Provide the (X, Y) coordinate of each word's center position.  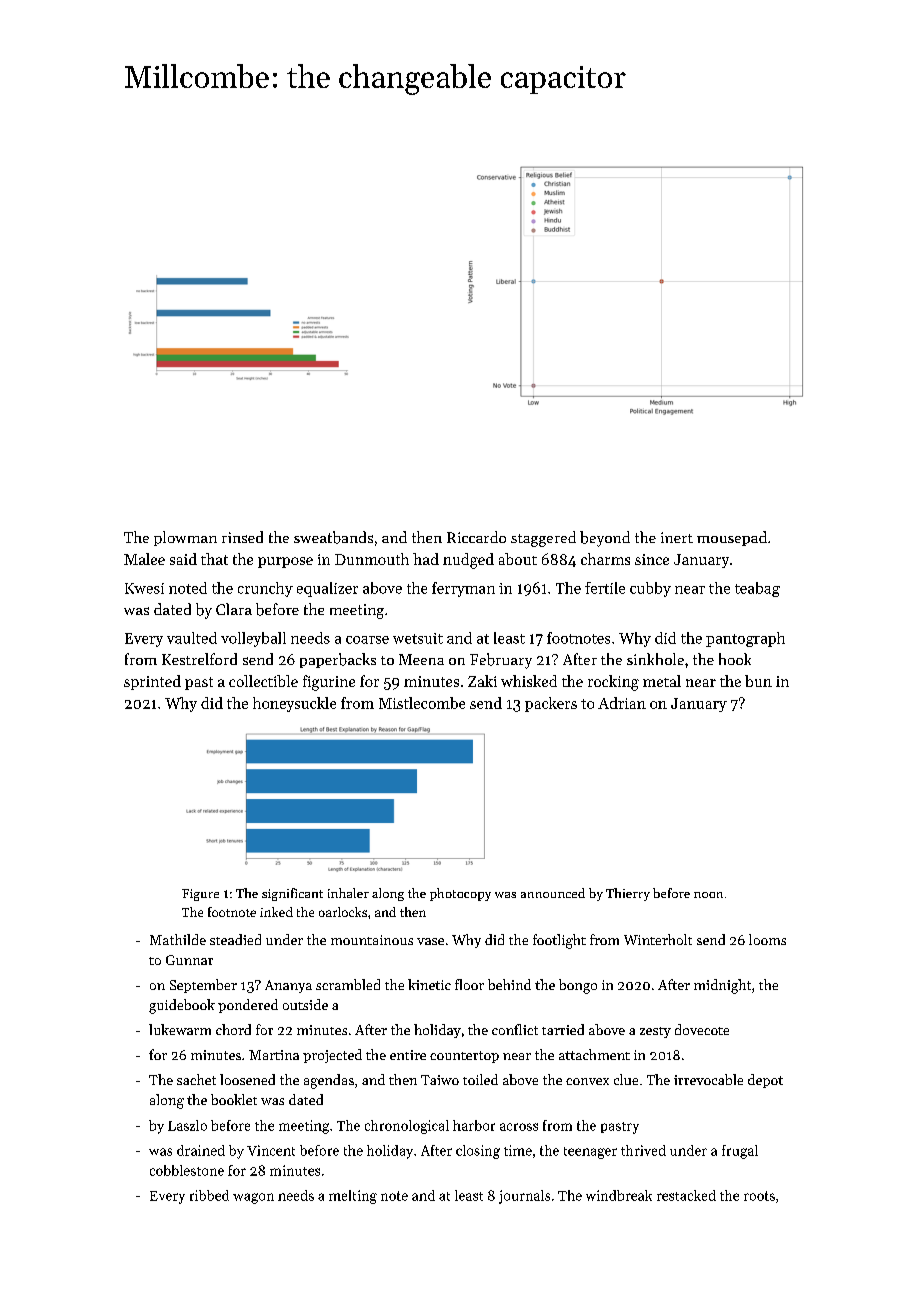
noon (708, 895)
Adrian (622, 703)
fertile (605, 588)
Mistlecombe (422, 703)
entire (408, 1055)
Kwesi (144, 588)
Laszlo (187, 1125)
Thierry (628, 894)
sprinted (152, 682)
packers (551, 704)
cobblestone (187, 1170)
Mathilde (178, 939)
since (652, 559)
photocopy (460, 894)
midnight (722, 986)
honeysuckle (294, 704)
